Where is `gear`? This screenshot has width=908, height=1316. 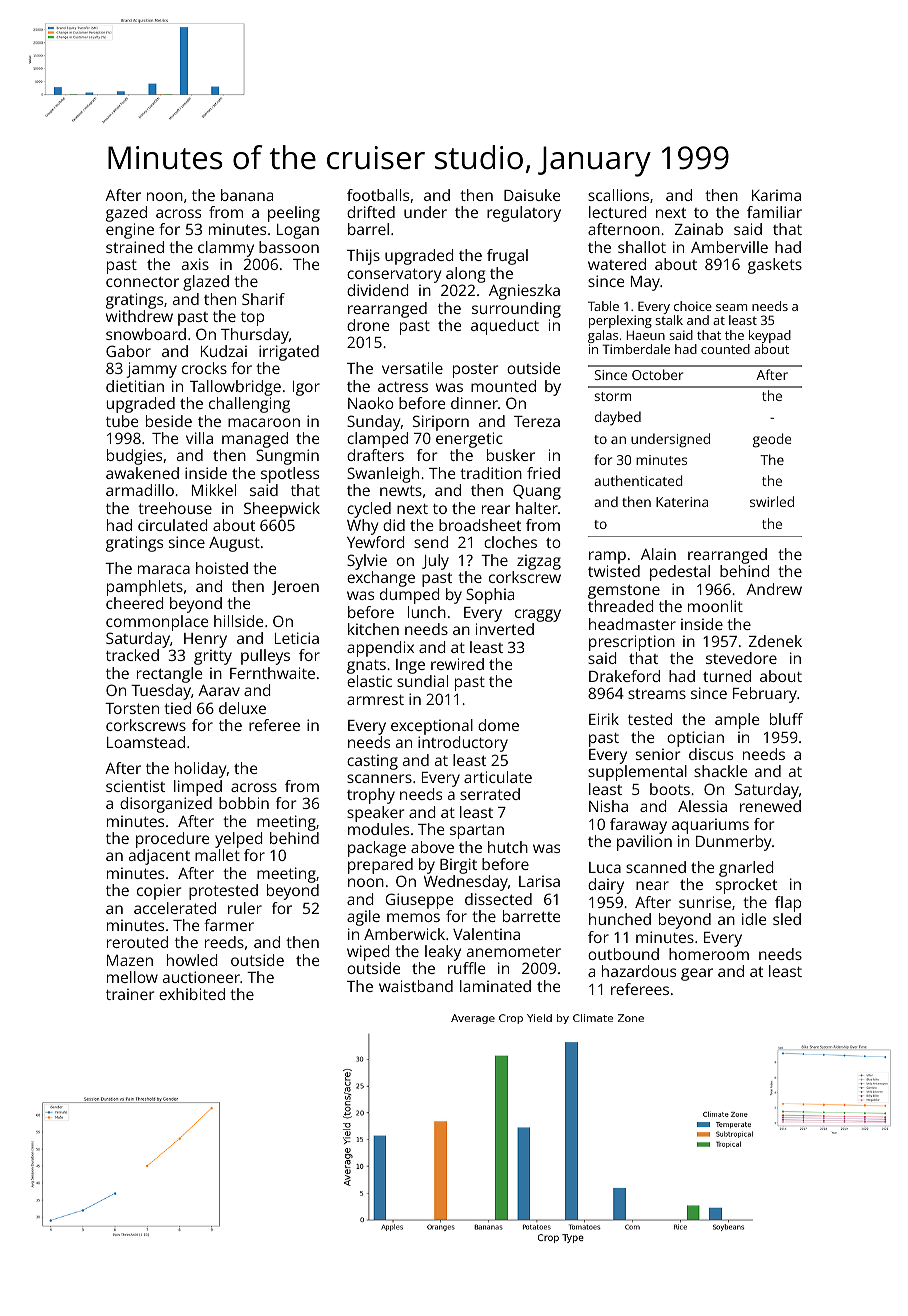 gear is located at coordinates (697, 974).
